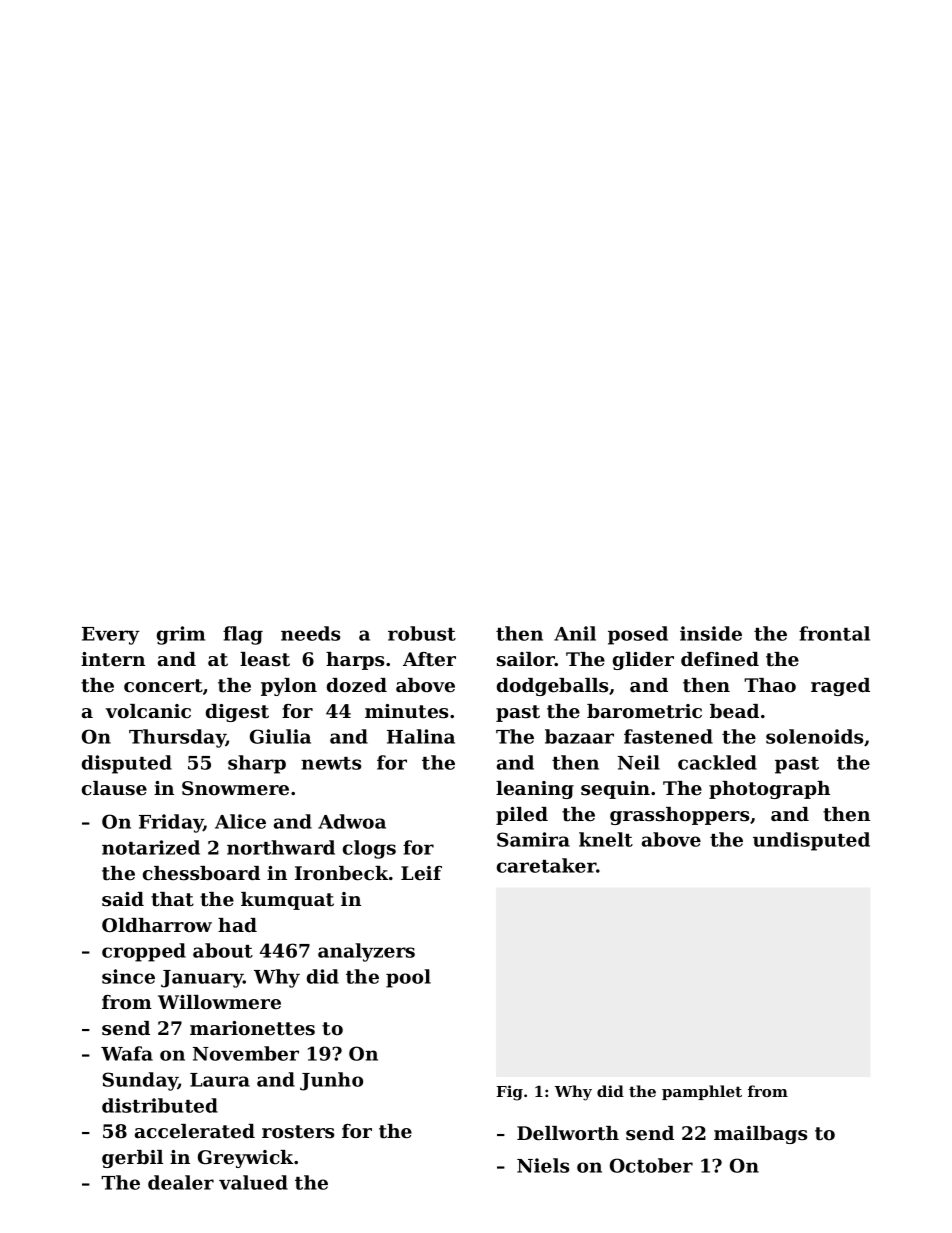  Describe the element at coordinates (181, 1182) in the screenshot. I see `dealer` at that location.
